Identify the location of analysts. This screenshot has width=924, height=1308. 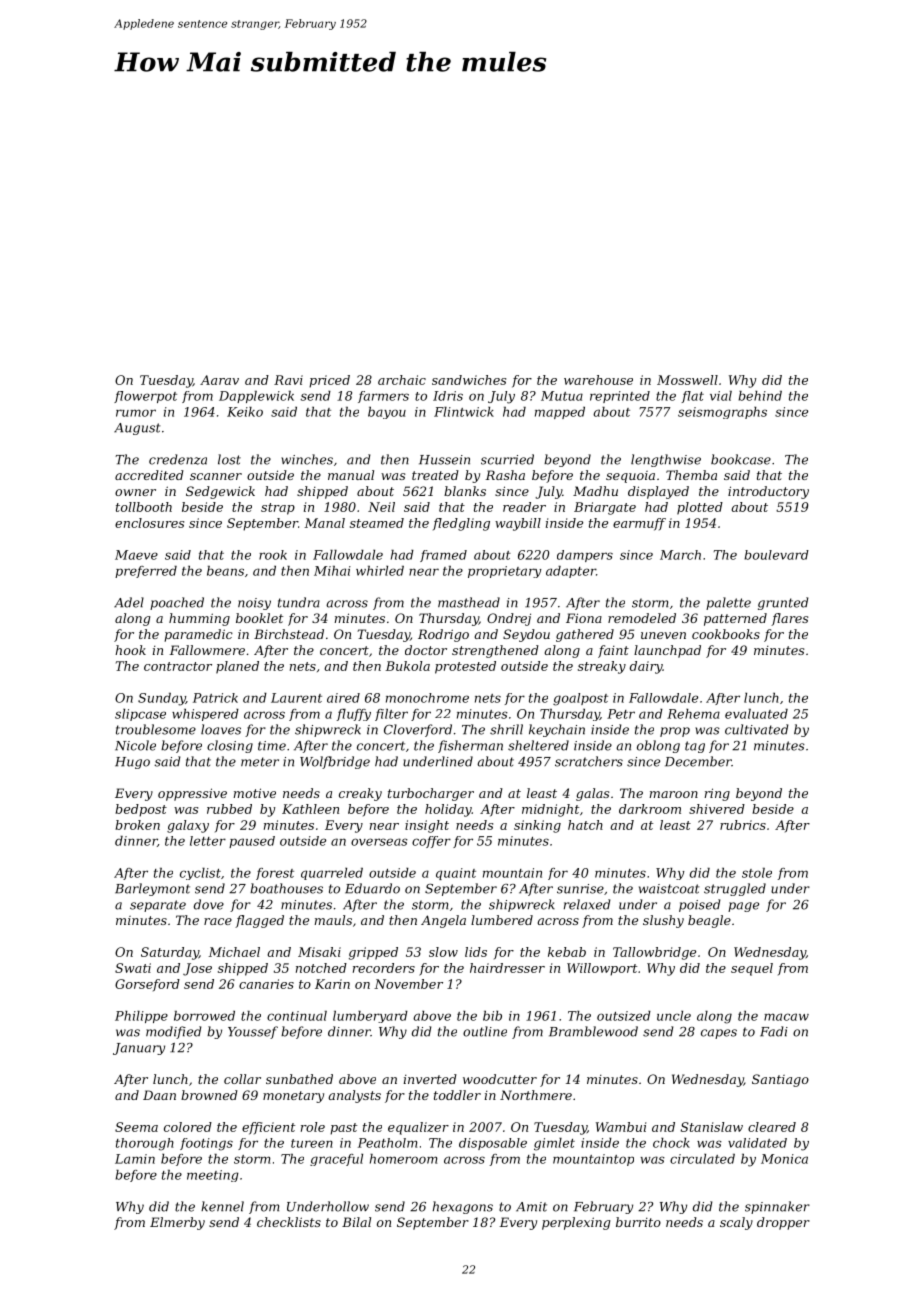
(354, 1096).
